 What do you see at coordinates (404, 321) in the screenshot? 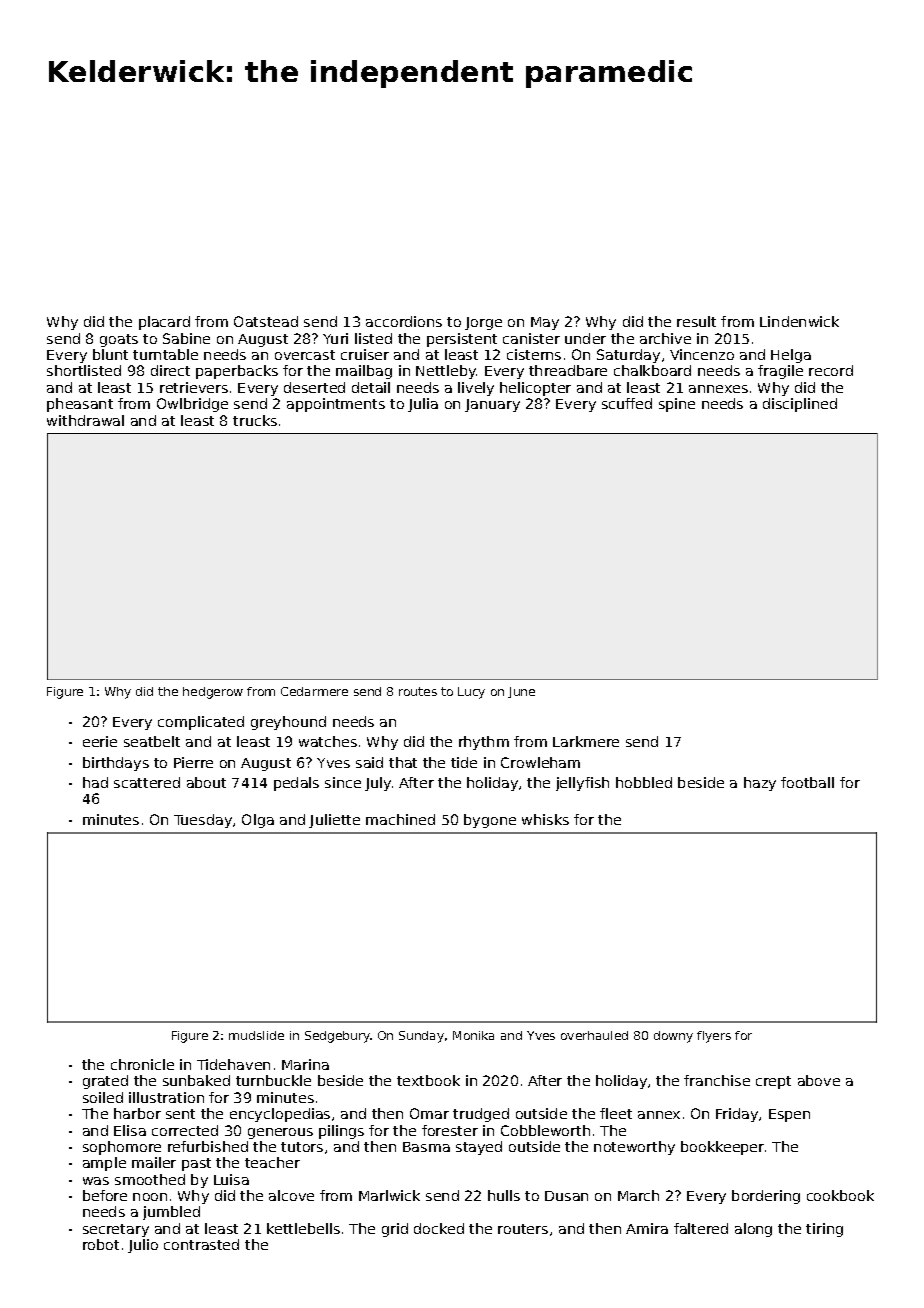
I see `accordions` at bounding box center [404, 321].
